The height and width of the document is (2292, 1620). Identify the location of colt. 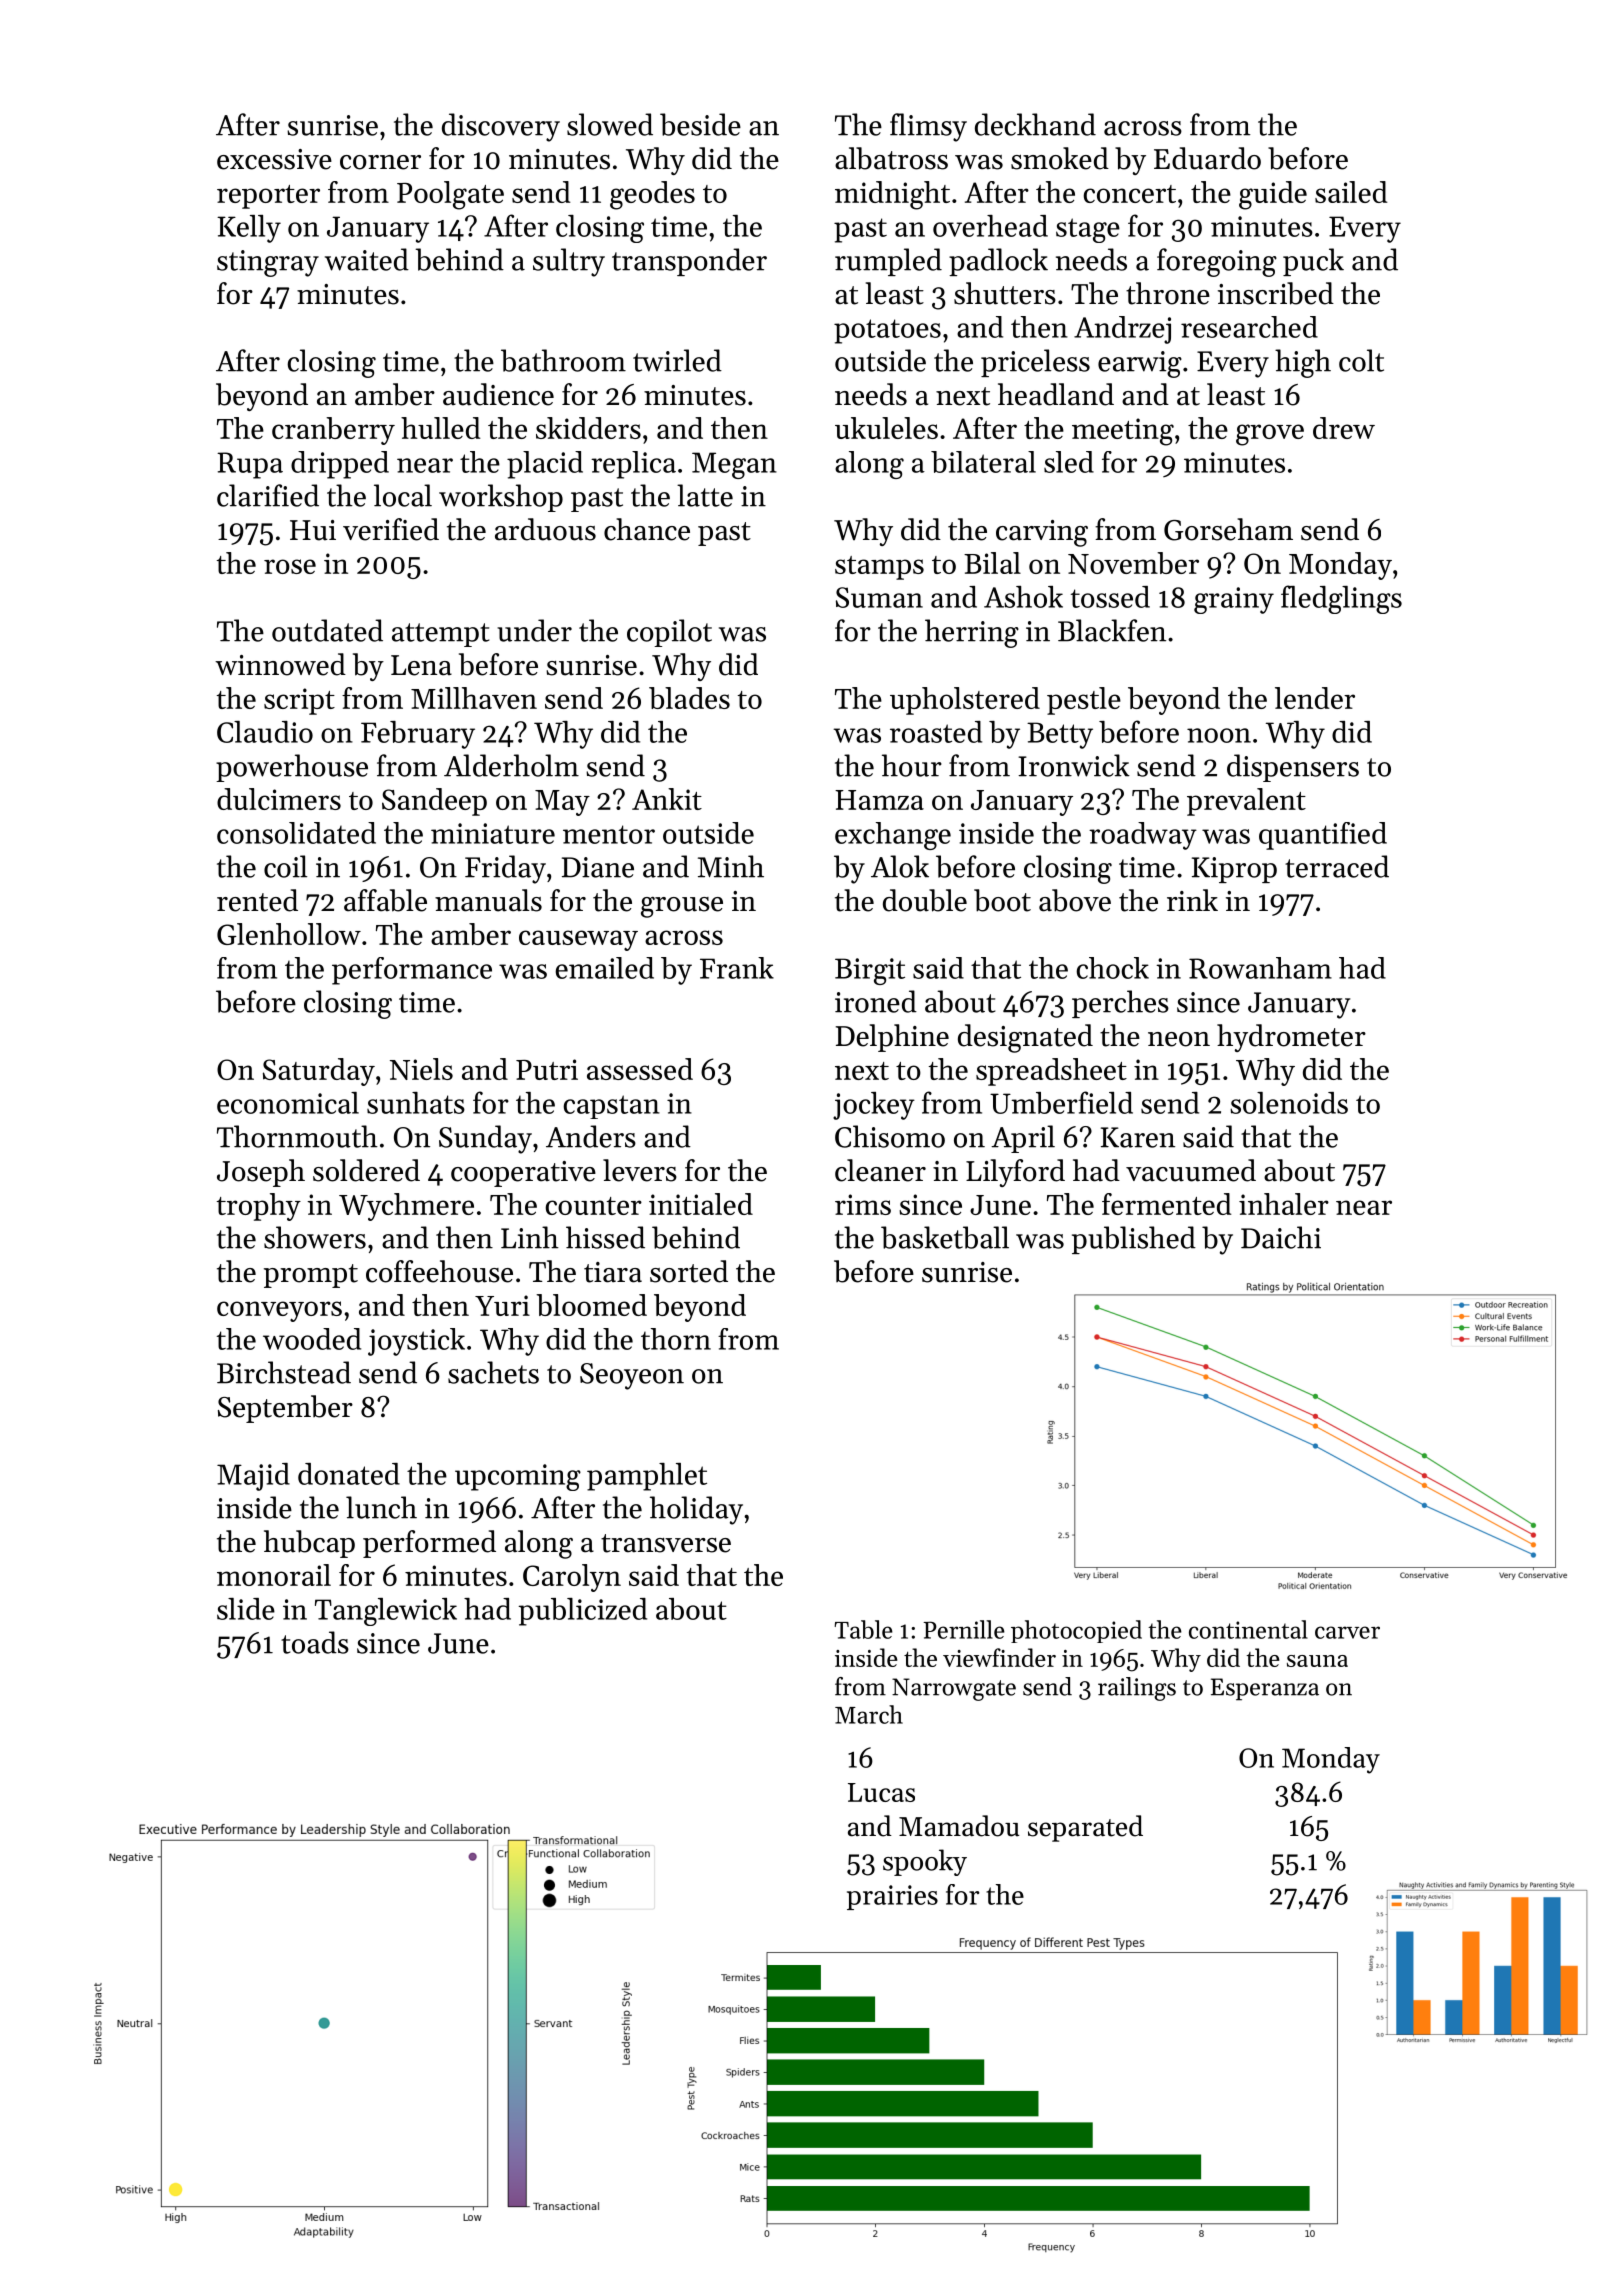
(1361, 360).
